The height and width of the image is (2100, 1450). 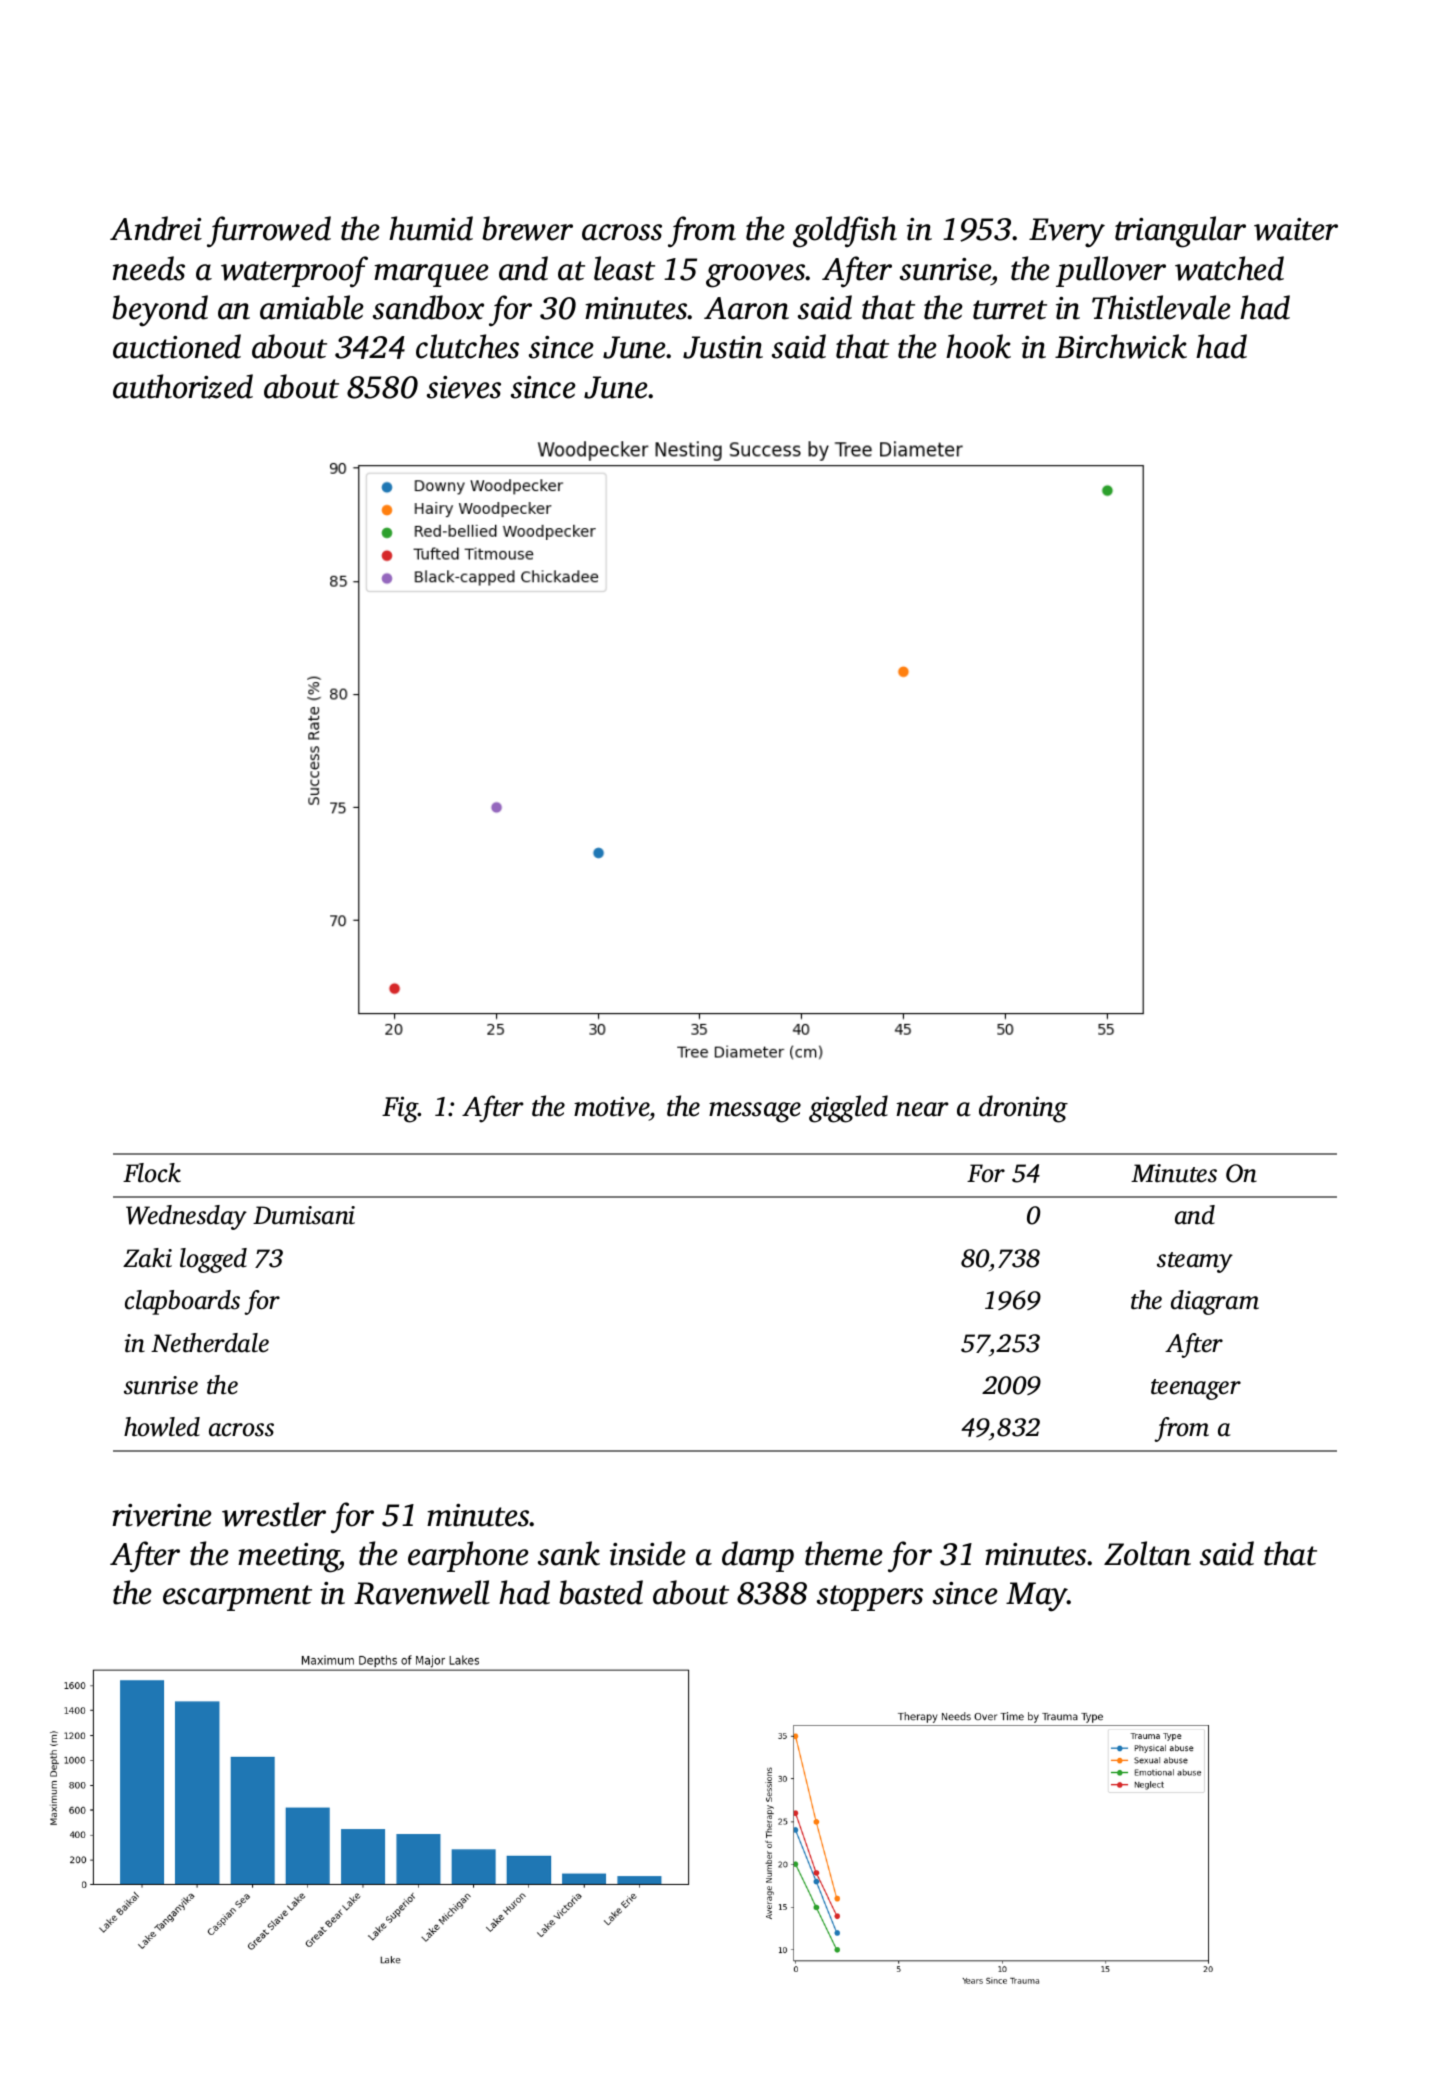 I want to click on goldfish, so click(x=845, y=232).
